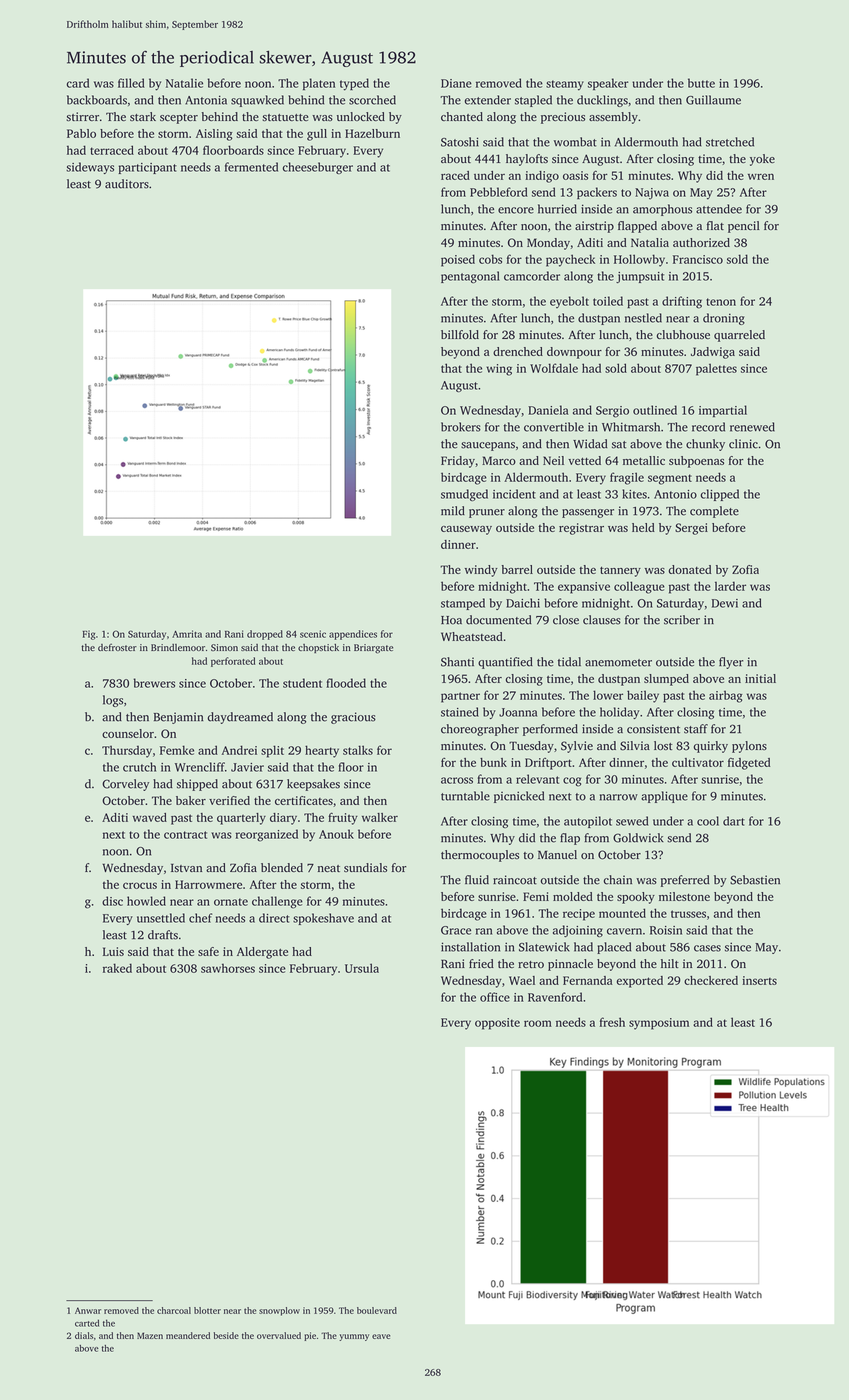  Describe the element at coordinates (574, 353) in the screenshot. I see `downpour` at that location.
